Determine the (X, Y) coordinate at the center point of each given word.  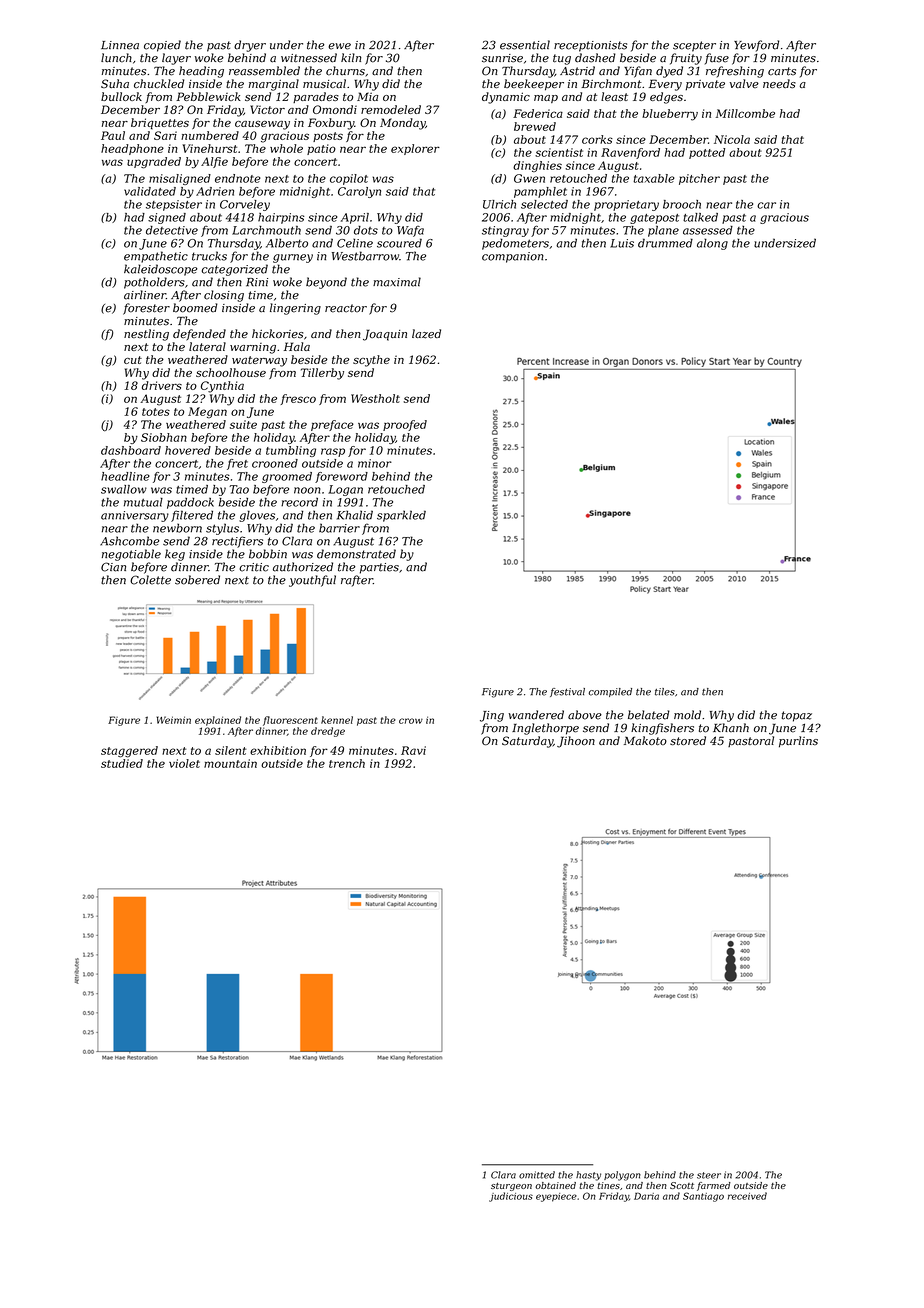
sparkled (401, 516)
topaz (797, 716)
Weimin (174, 720)
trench (347, 763)
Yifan (638, 72)
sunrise (502, 58)
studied (122, 763)
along (712, 244)
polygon (622, 1176)
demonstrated (356, 554)
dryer (250, 46)
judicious (511, 1197)
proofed (405, 425)
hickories (277, 333)
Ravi (413, 750)
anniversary (135, 516)
